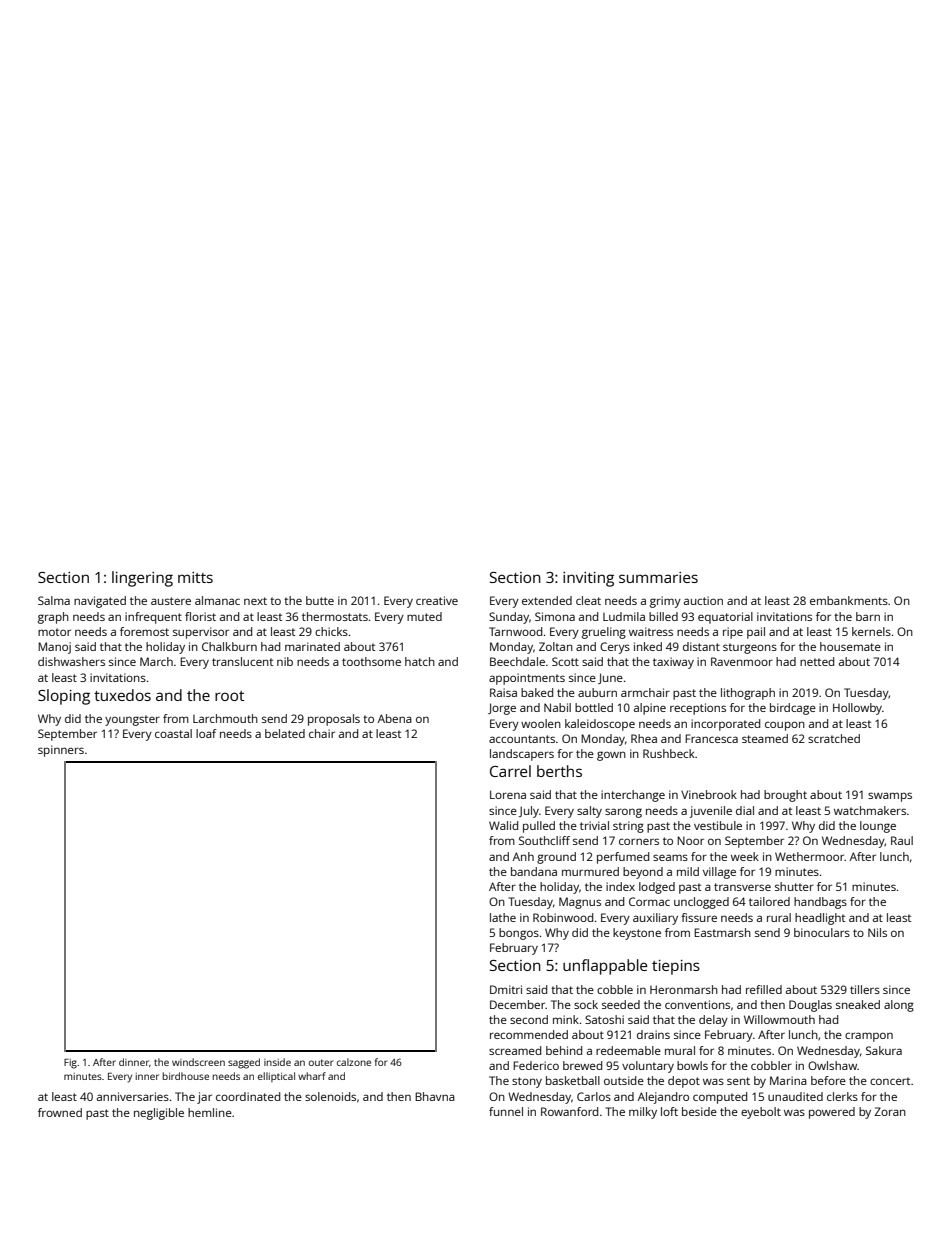 This screenshot has width=952, height=1233. Describe the element at coordinates (100, 602) in the screenshot. I see `navigated` at that location.
